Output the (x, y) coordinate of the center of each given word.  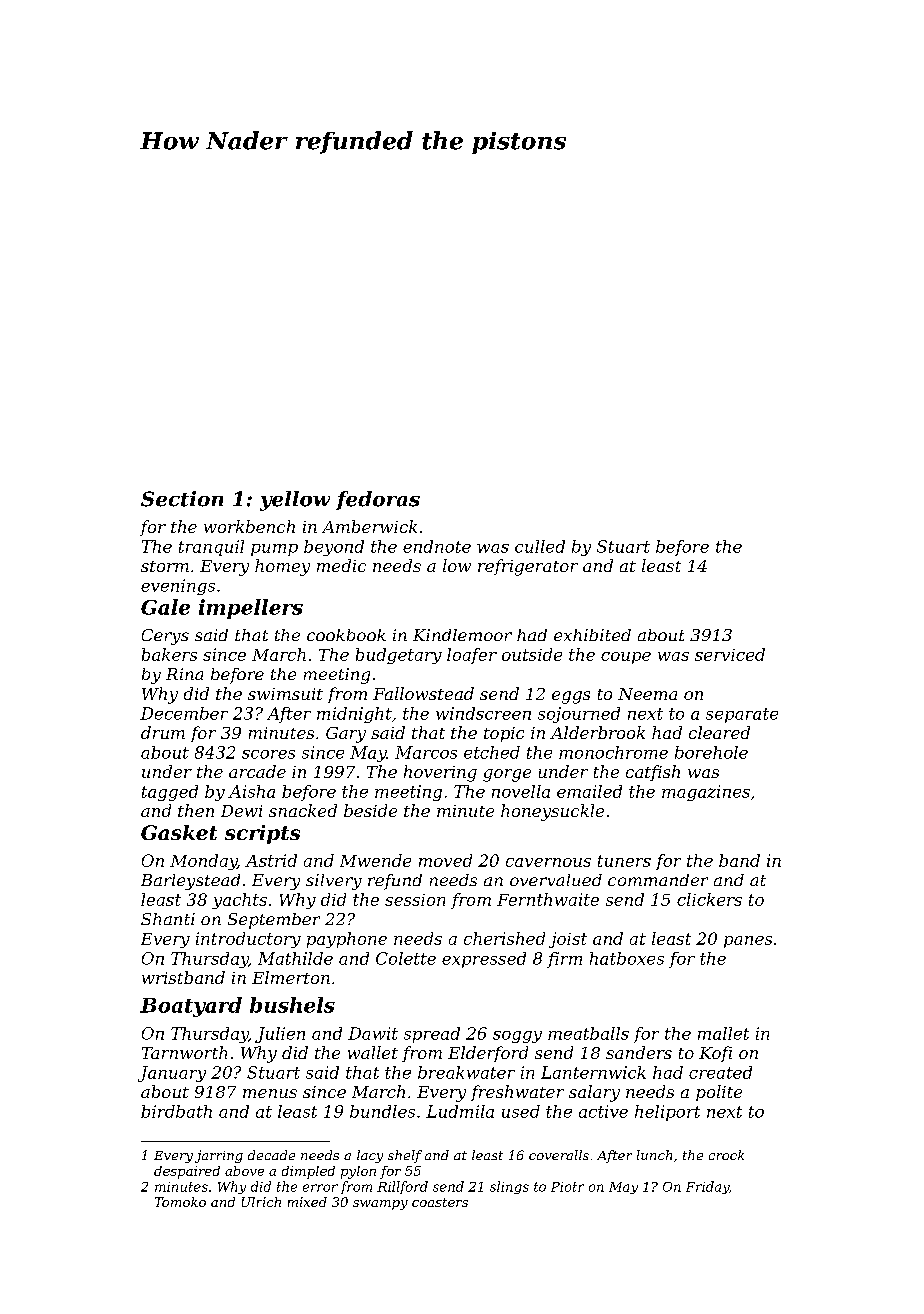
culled (540, 546)
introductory (248, 940)
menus (270, 1093)
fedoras (378, 500)
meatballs (588, 1033)
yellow (295, 501)
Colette (406, 958)
